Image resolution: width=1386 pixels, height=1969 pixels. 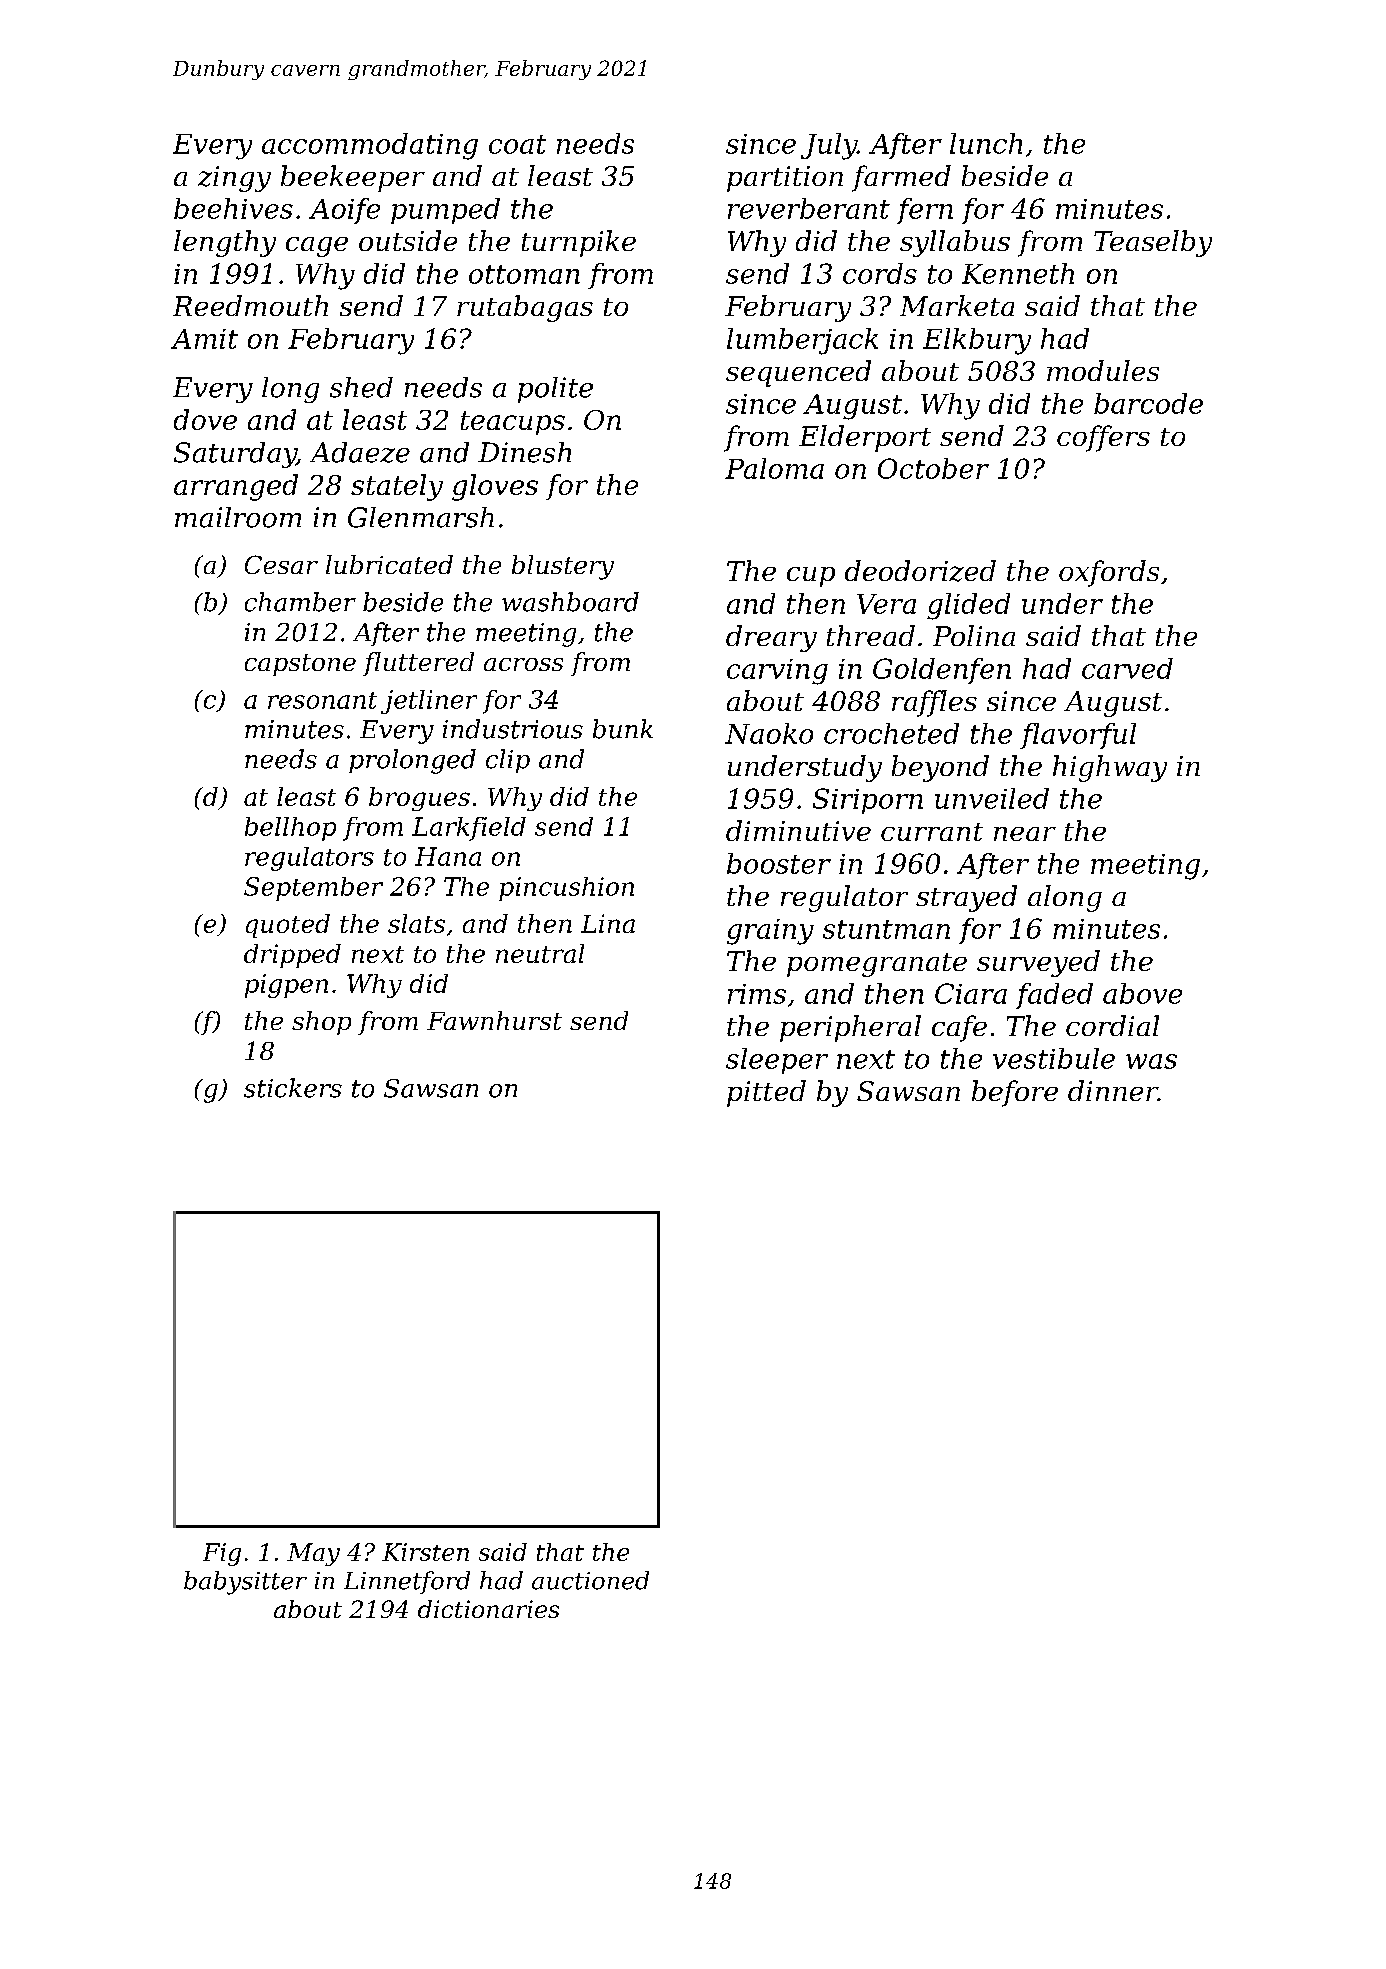 What do you see at coordinates (222, 1554) in the screenshot?
I see `Fig` at bounding box center [222, 1554].
